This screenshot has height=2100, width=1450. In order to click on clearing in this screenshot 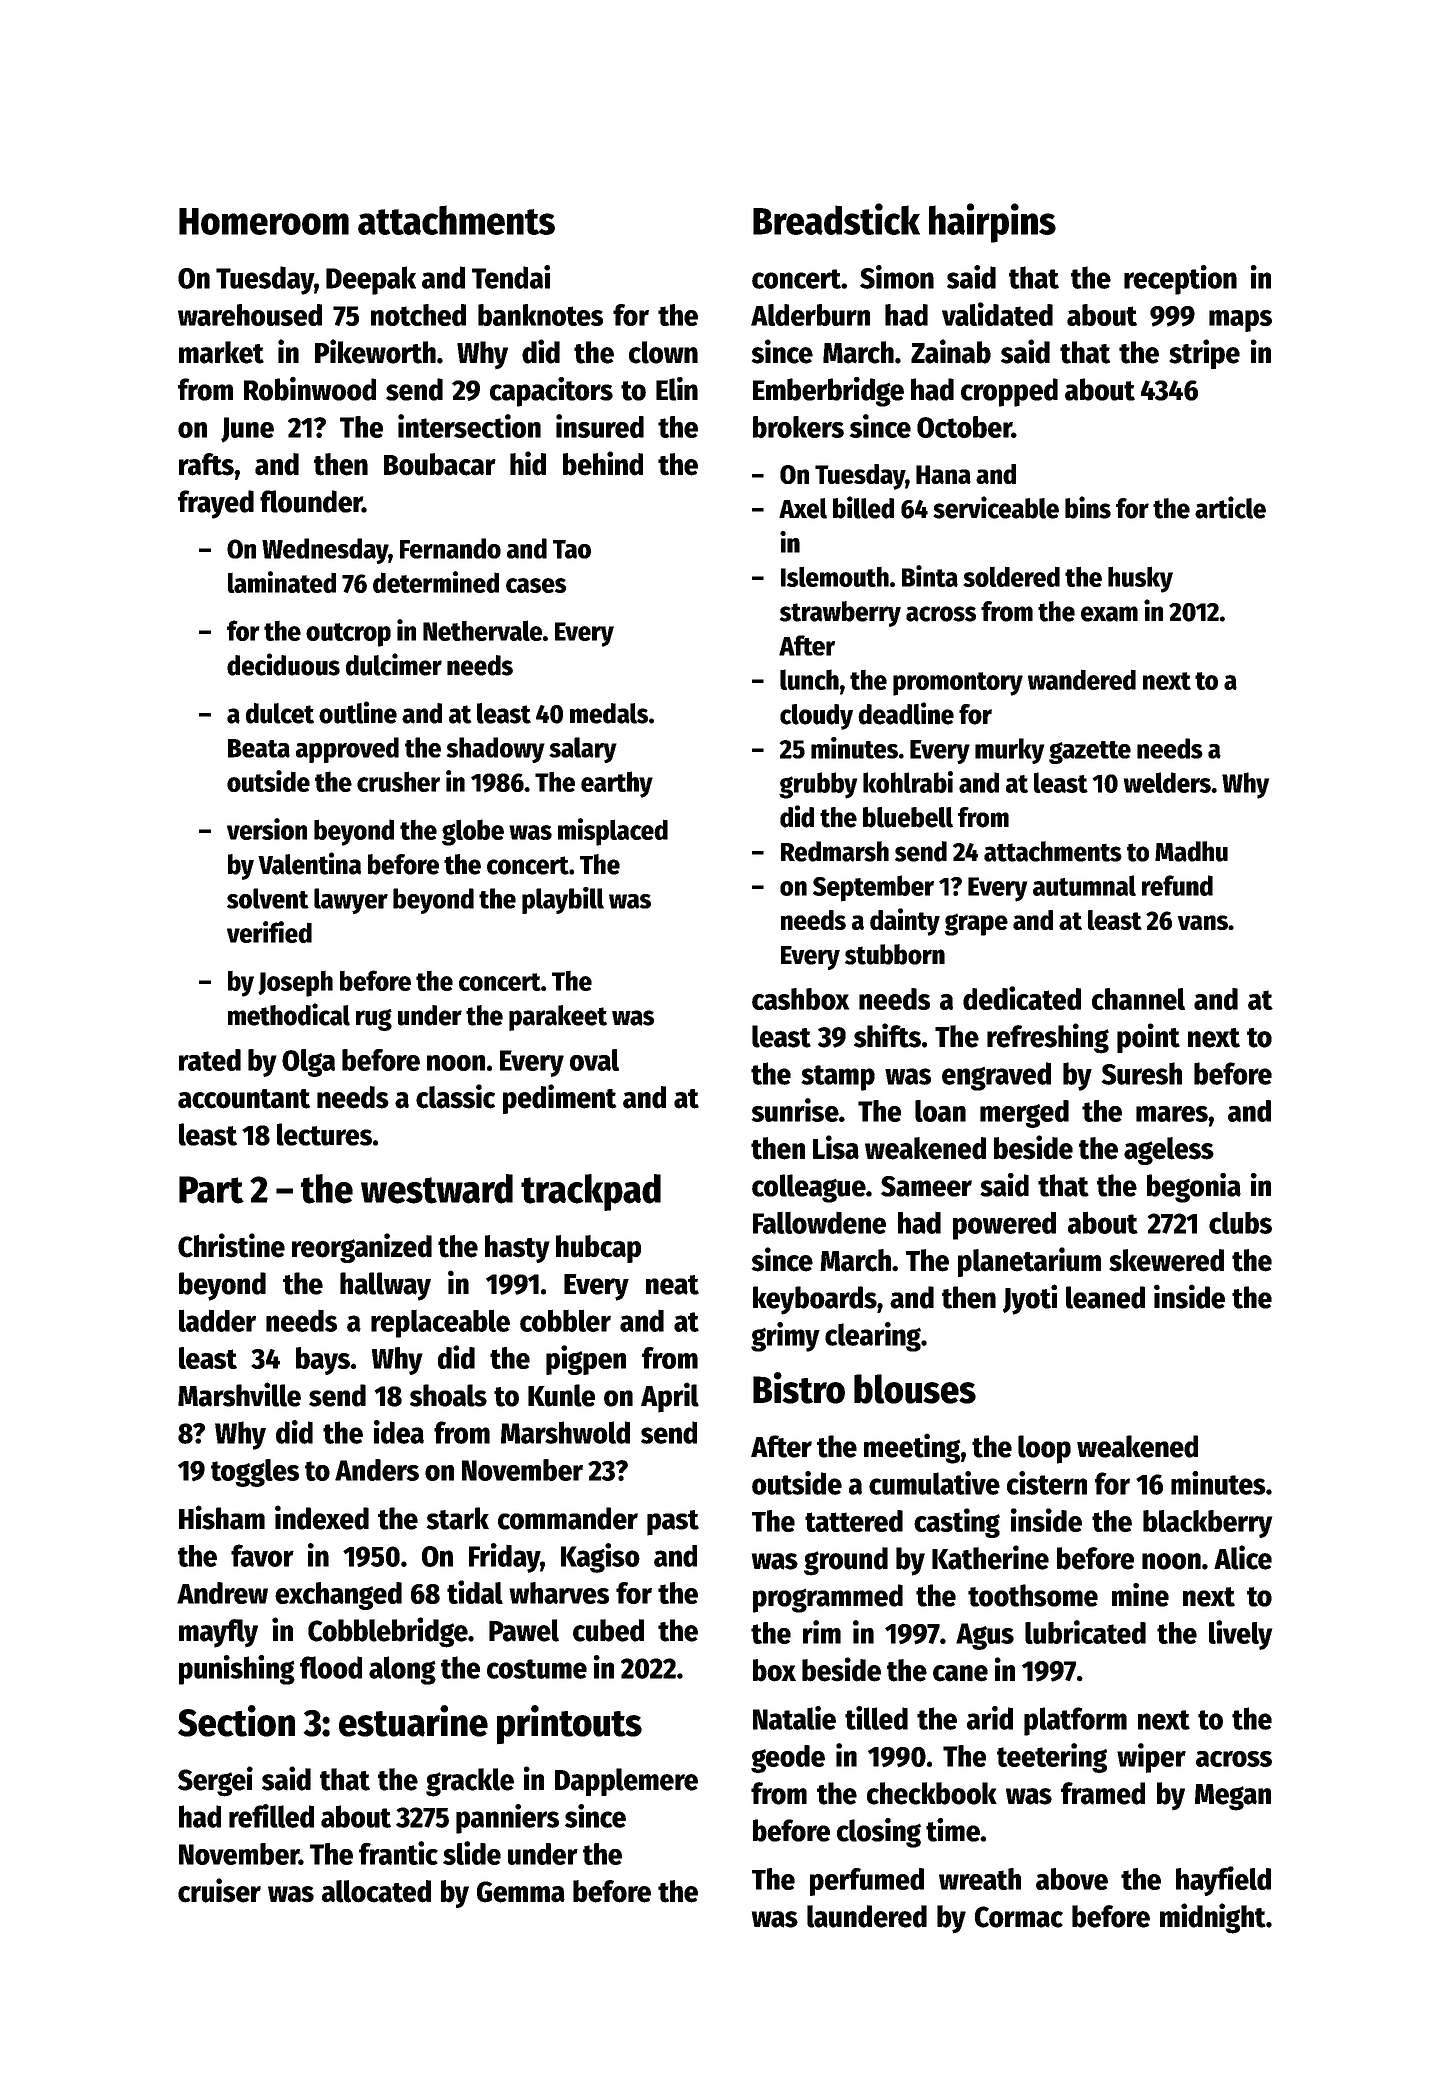, I will do `click(873, 1337)`.
